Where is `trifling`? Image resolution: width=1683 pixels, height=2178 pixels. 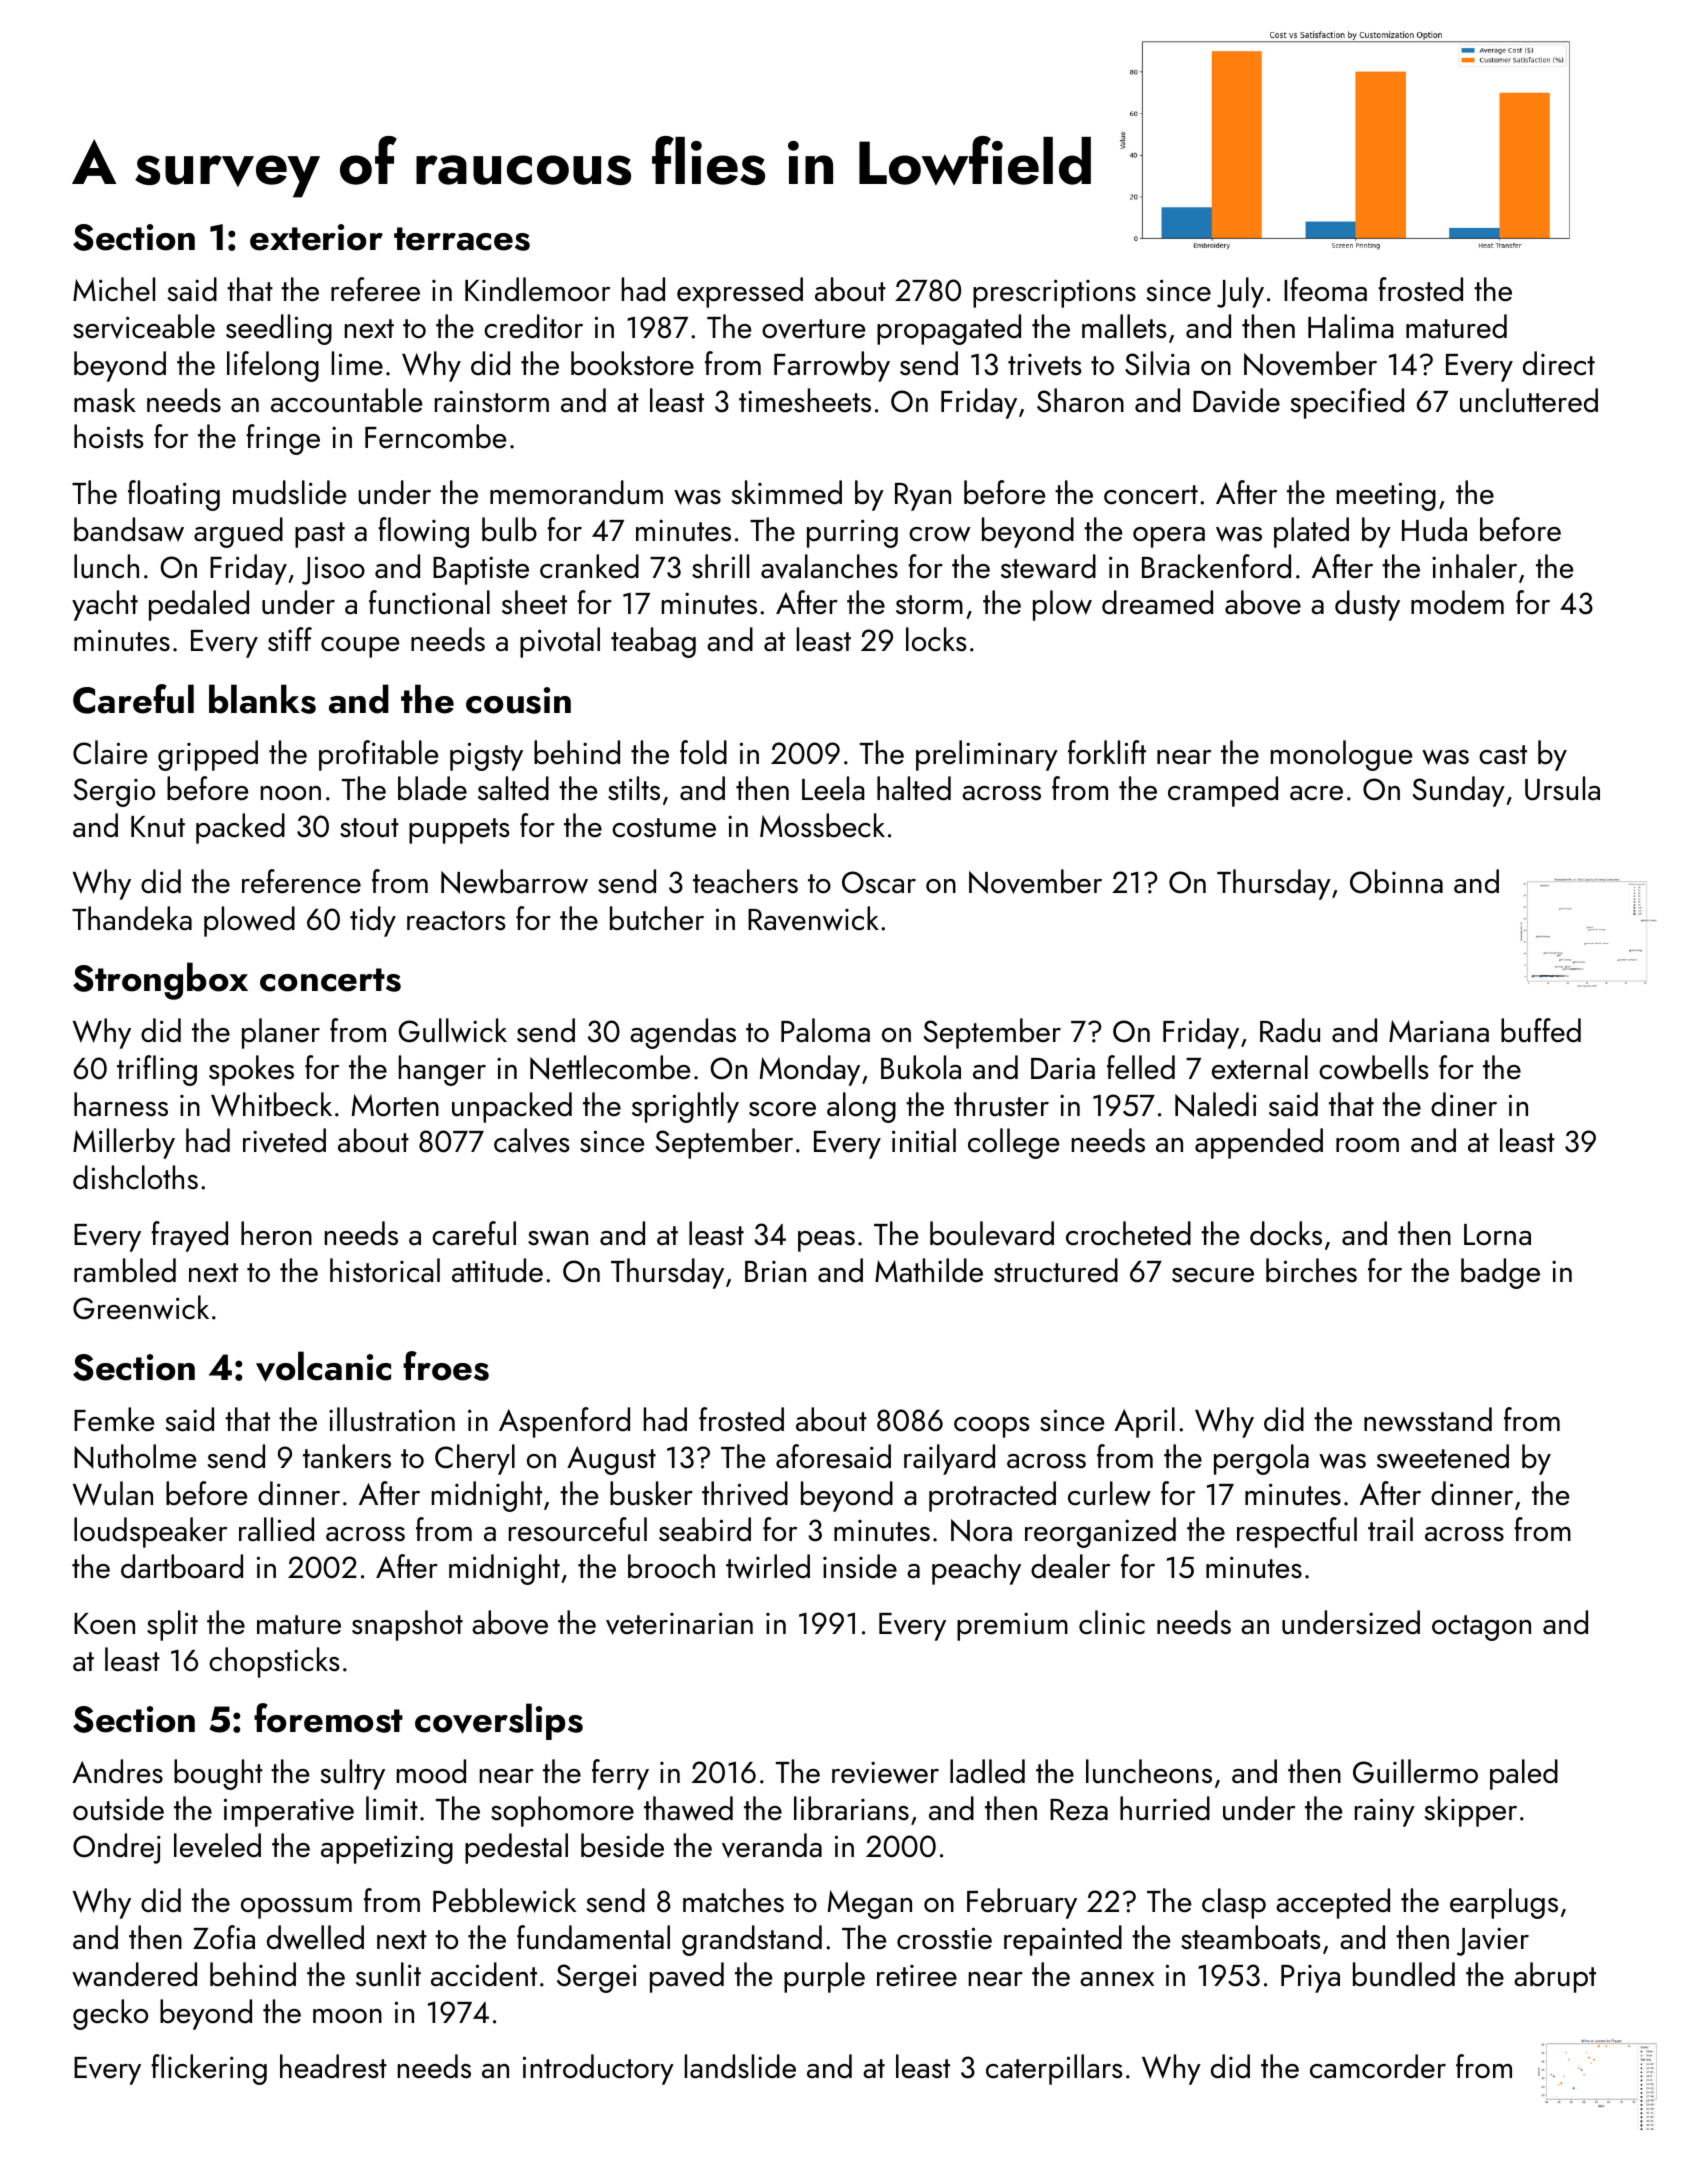 trifling is located at coordinates (157, 1070).
